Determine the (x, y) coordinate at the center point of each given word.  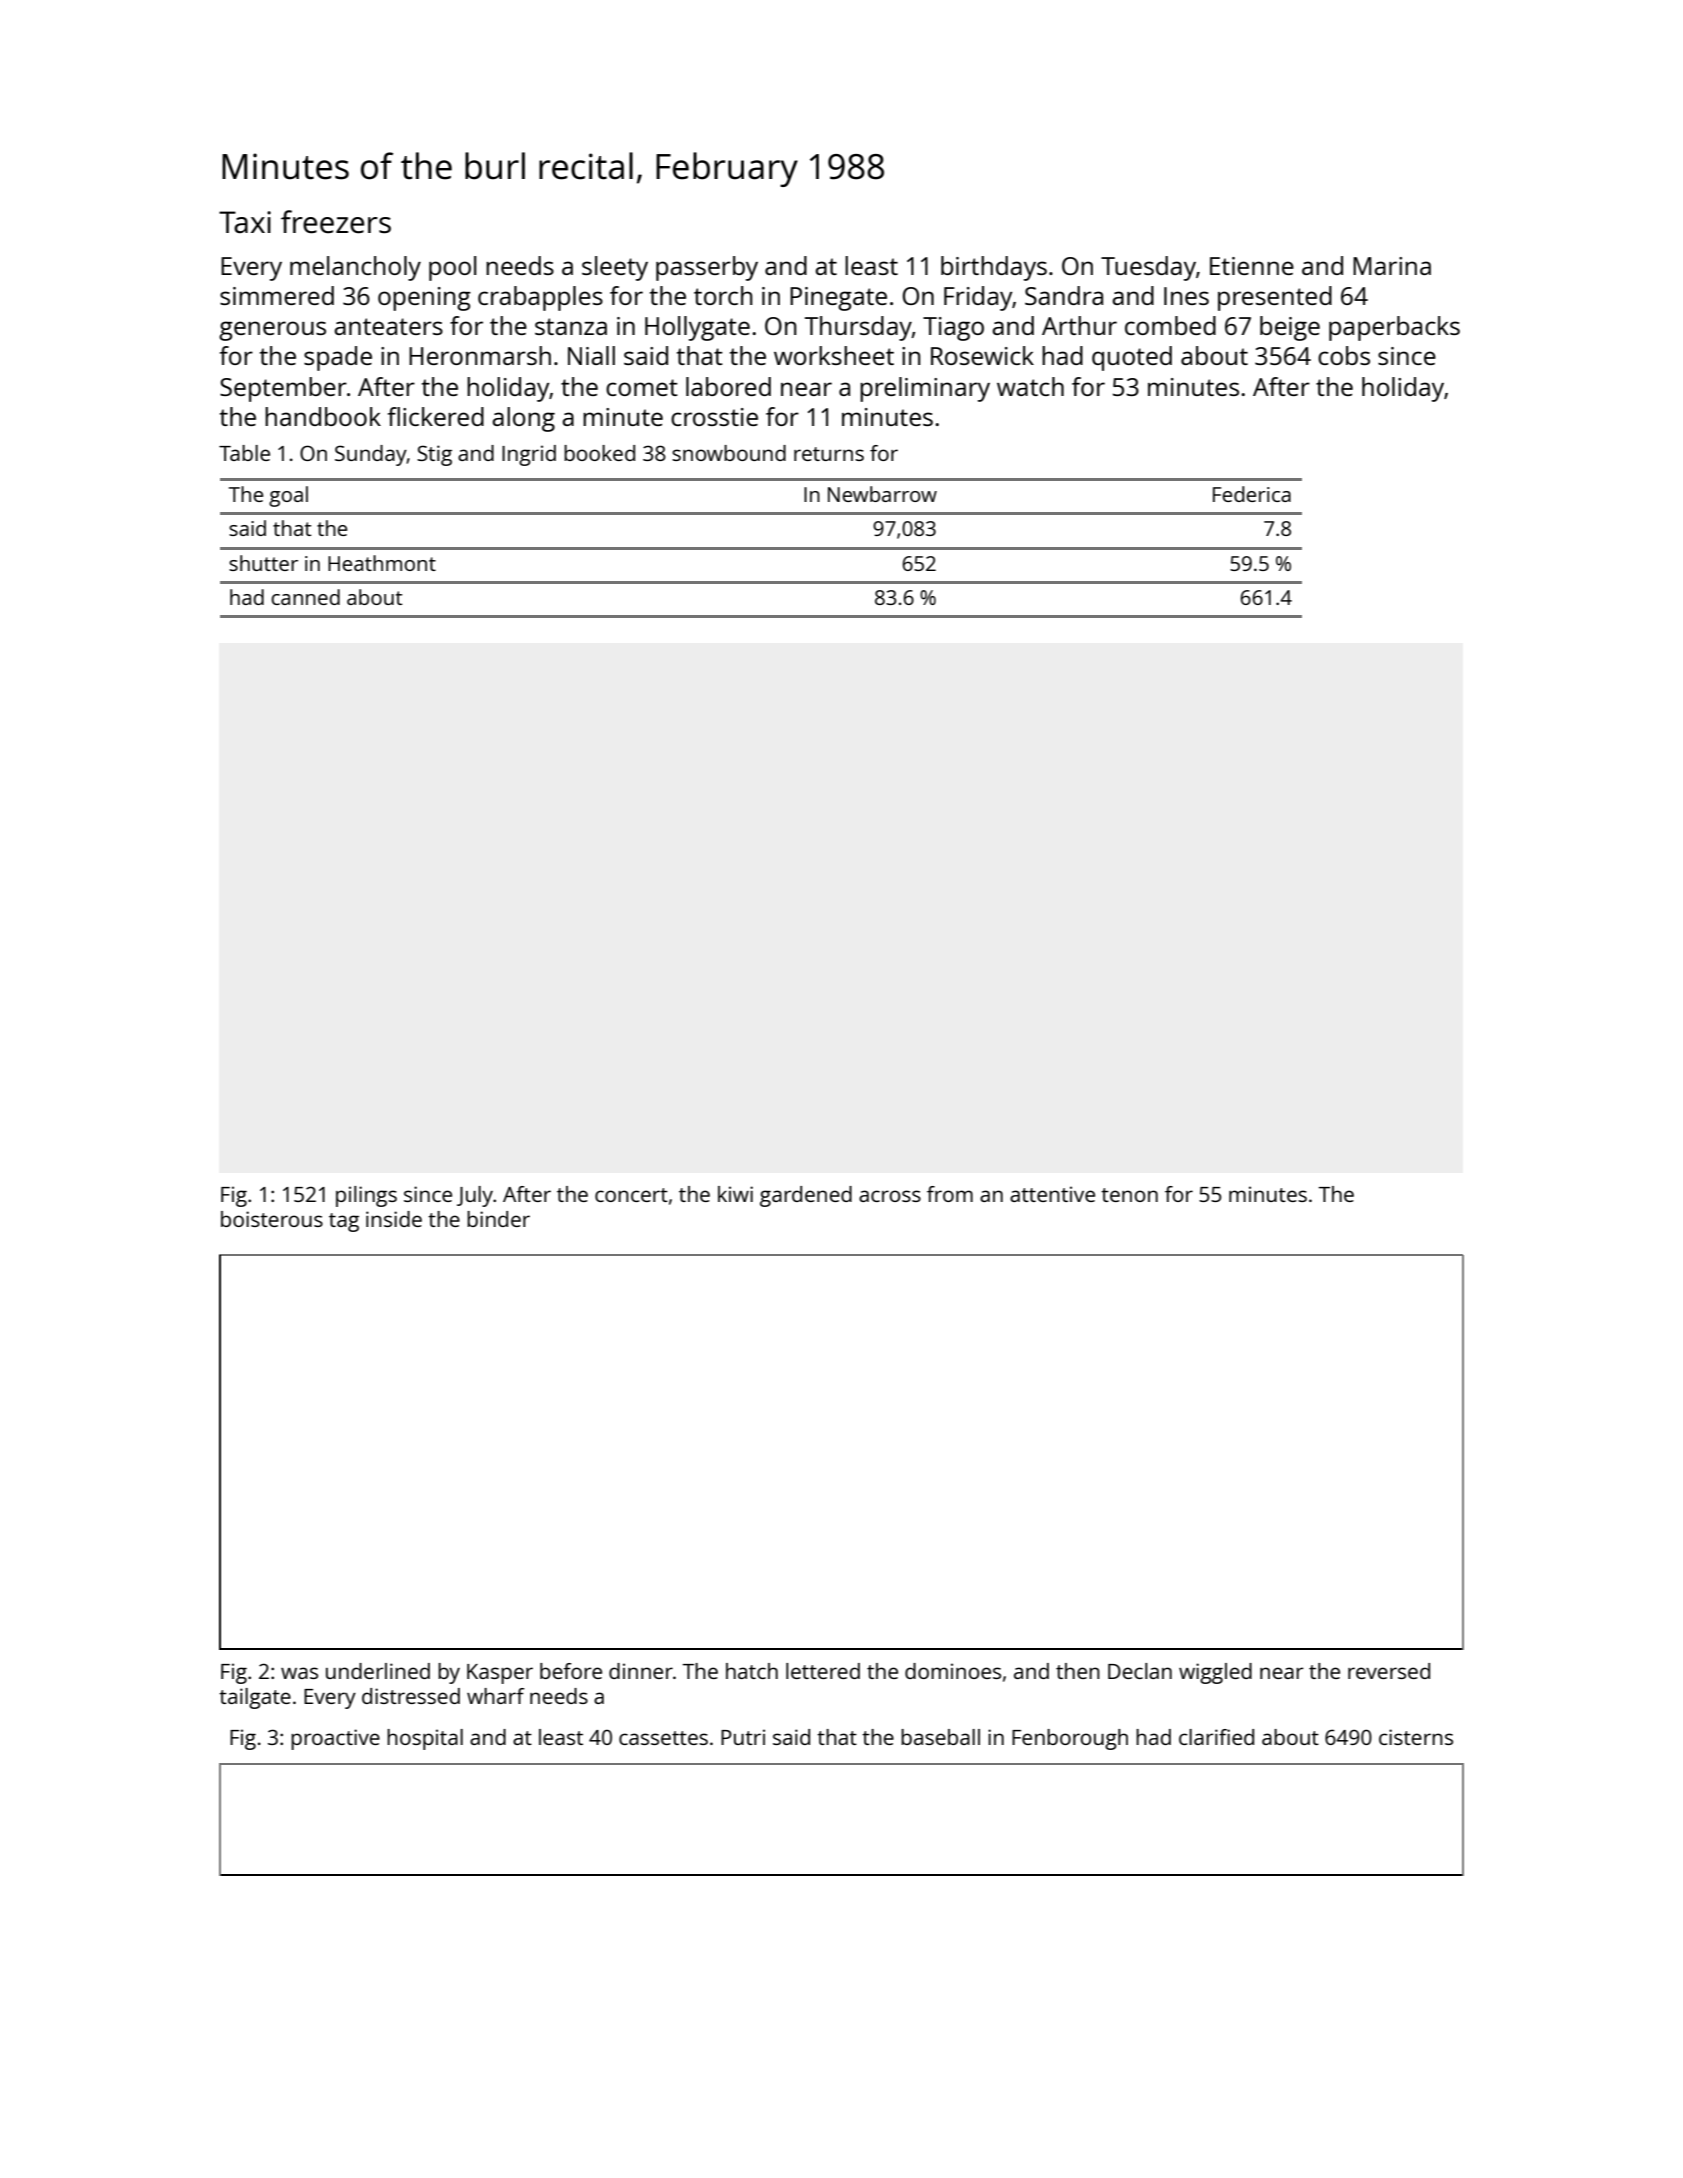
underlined (378, 1671)
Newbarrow (882, 494)
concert (631, 1195)
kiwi (735, 1194)
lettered (823, 1671)
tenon (1129, 1195)
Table (244, 453)
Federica (1252, 494)
